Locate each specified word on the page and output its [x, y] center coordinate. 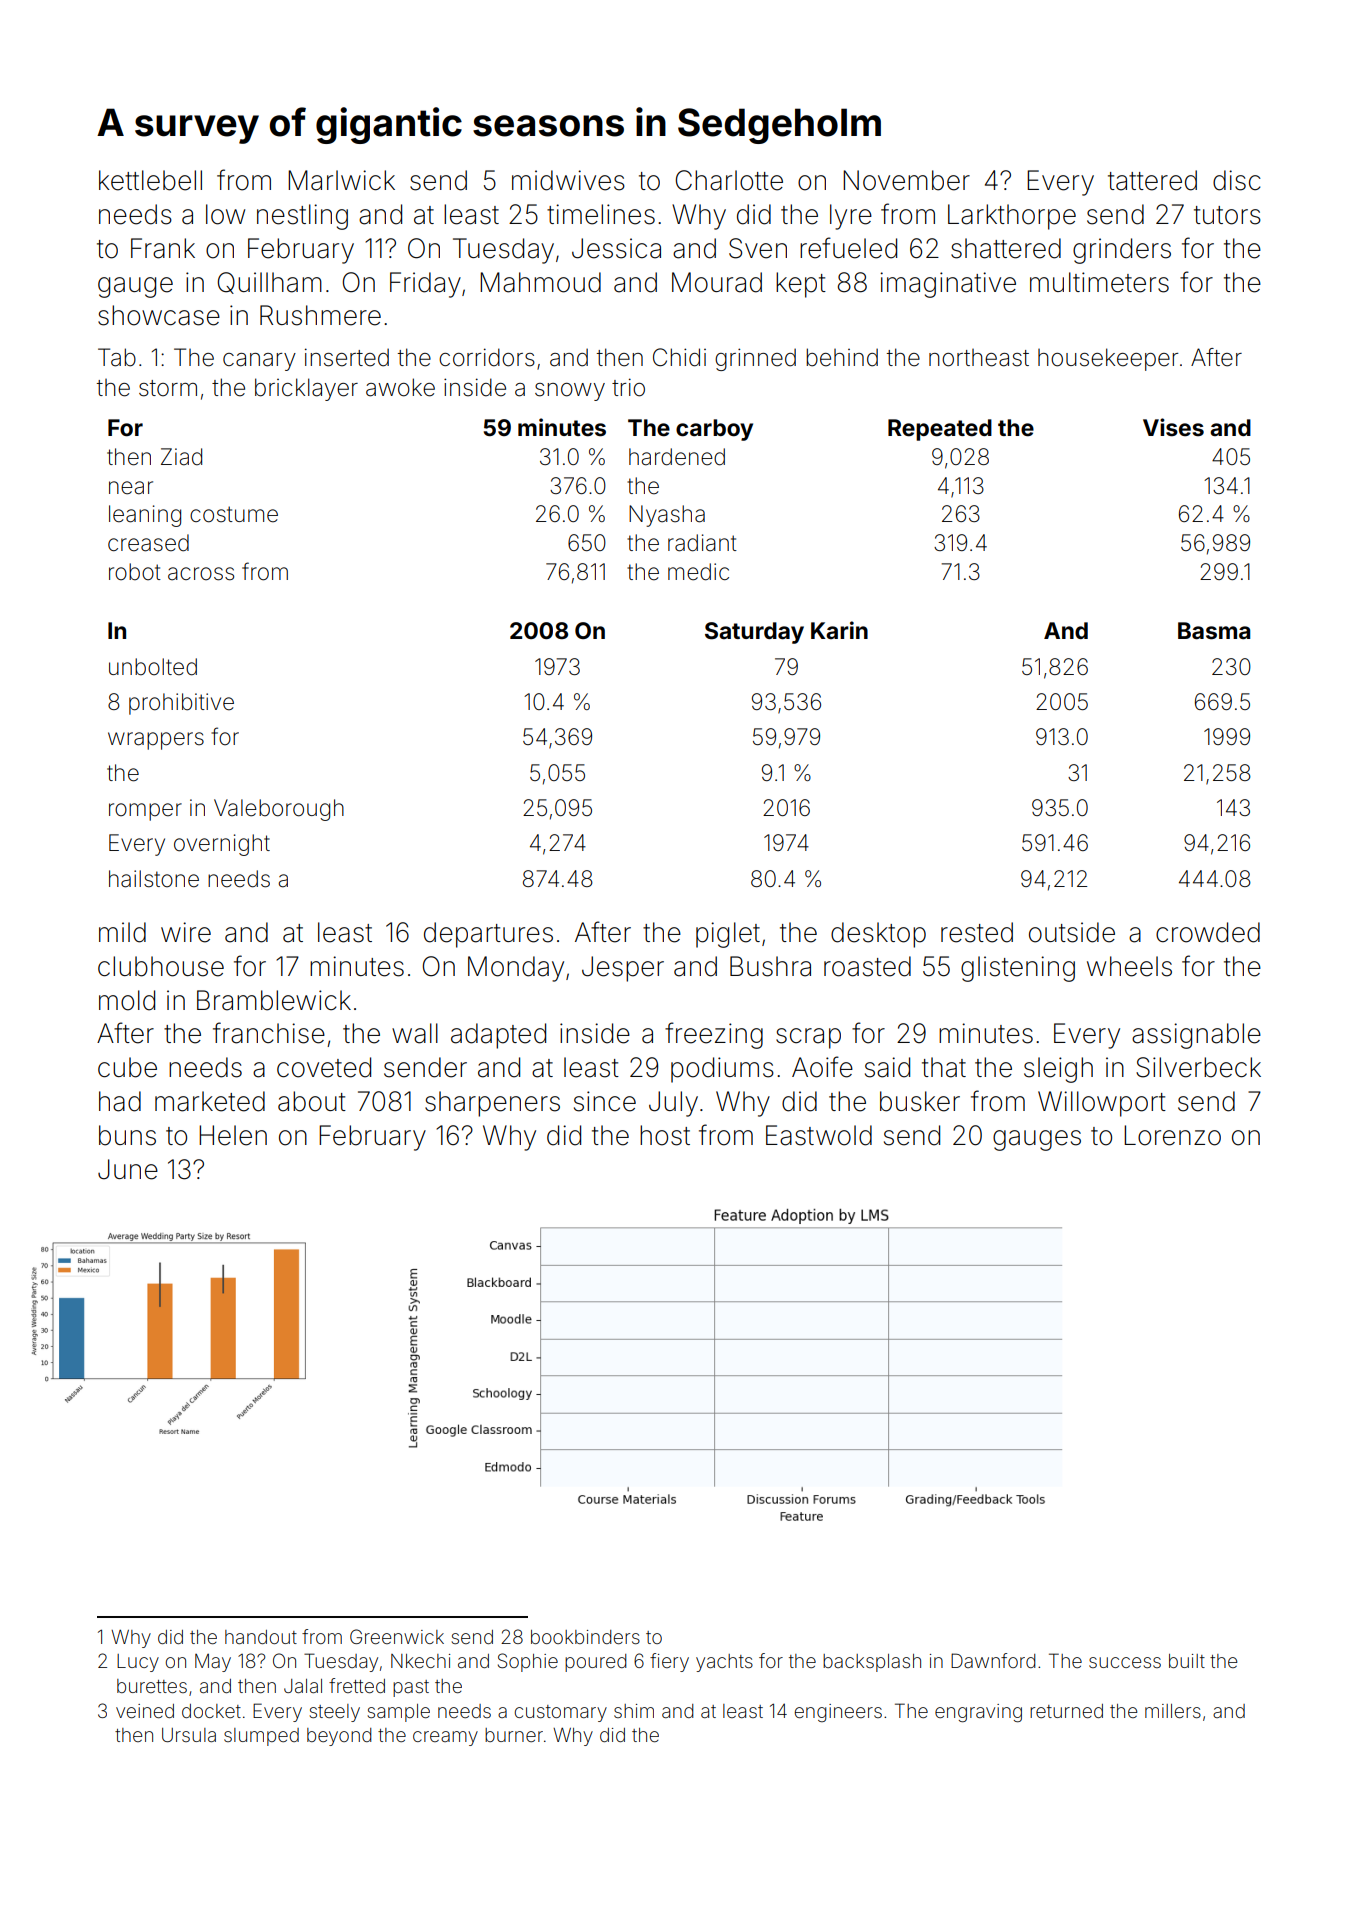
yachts [724, 1663]
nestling [302, 217]
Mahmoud [540, 282]
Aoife [822, 1067]
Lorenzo [1172, 1135]
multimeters [1099, 282]
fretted [357, 1685]
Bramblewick [274, 1000]
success [1125, 1662]
